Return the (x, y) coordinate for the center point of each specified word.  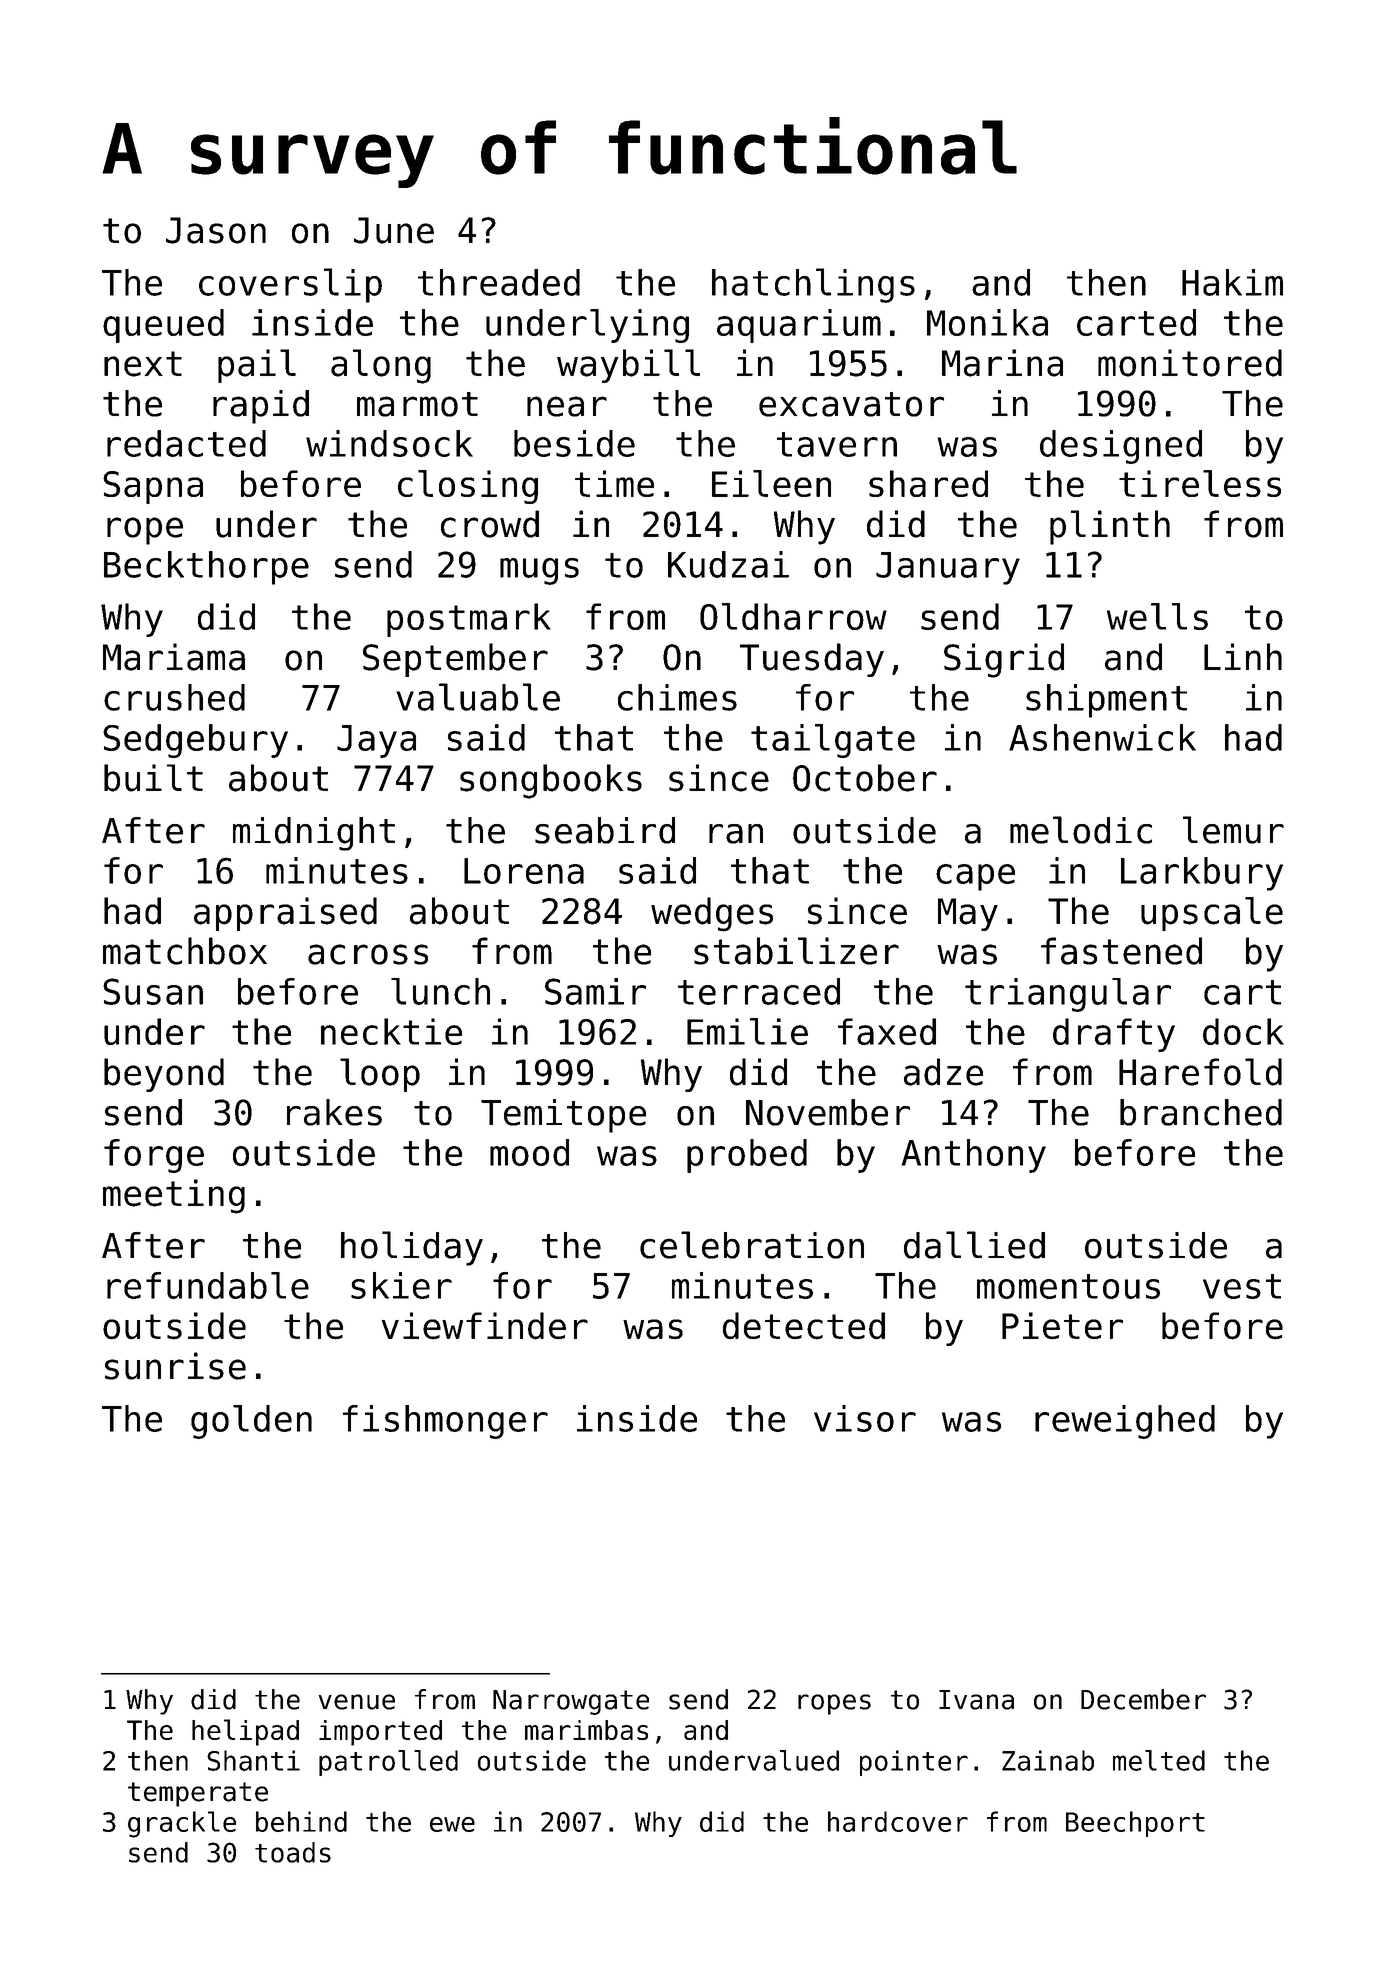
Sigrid (1004, 660)
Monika (987, 322)
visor (865, 1418)
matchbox (185, 951)
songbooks (551, 781)
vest (1242, 1286)
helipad (245, 1732)
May (968, 914)
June (394, 230)
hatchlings (813, 285)
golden (251, 1422)
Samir (595, 991)
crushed (174, 697)
